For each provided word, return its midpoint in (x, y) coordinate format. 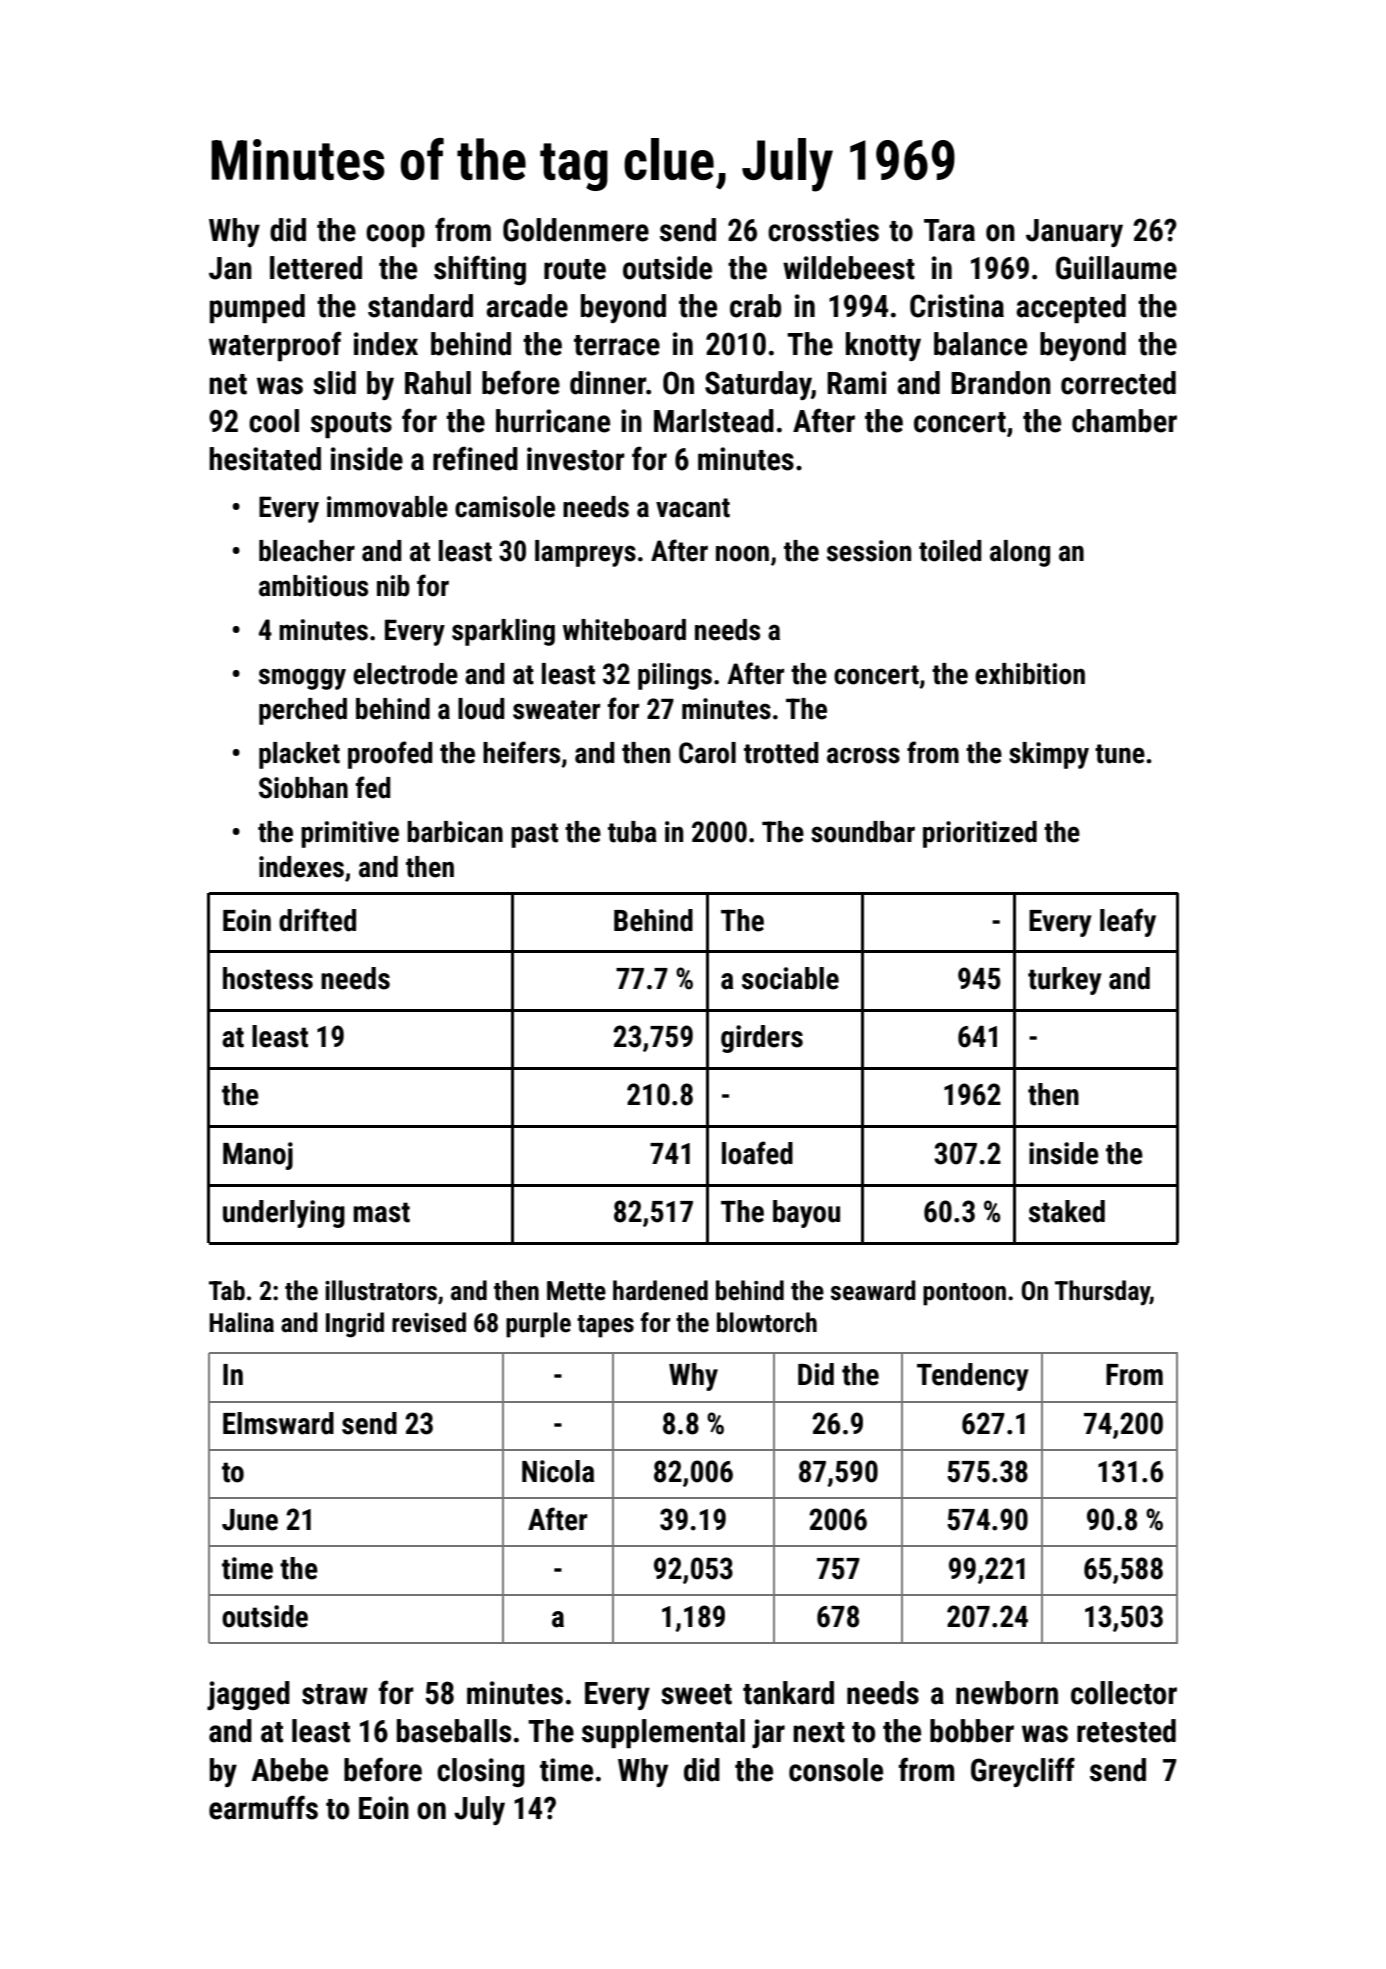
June (250, 1520)
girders (762, 1039)
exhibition (1030, 674)
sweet (696, 1694)
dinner (608, 383)
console (836, 1770)
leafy (1128, 922)
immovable (387, 507)
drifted (317, 920)
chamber (1124, 421)
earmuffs (263, 1807)
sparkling (503, 632)
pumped (257, 308)
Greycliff (1023, 1772)
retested (1126, 1731)
